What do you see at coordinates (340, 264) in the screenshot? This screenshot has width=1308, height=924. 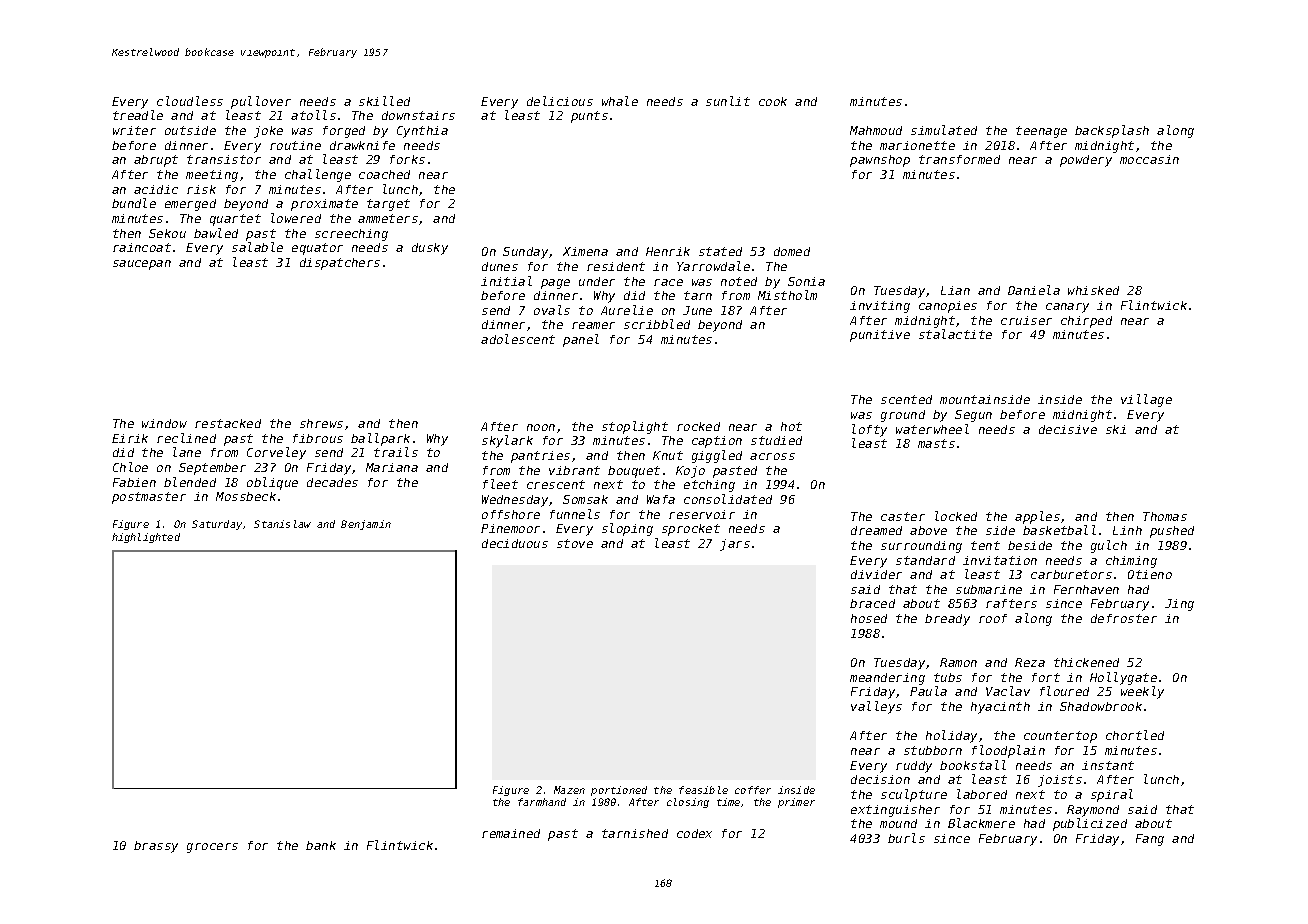 I see `dispatchers` at bounding box center [340, 264].
